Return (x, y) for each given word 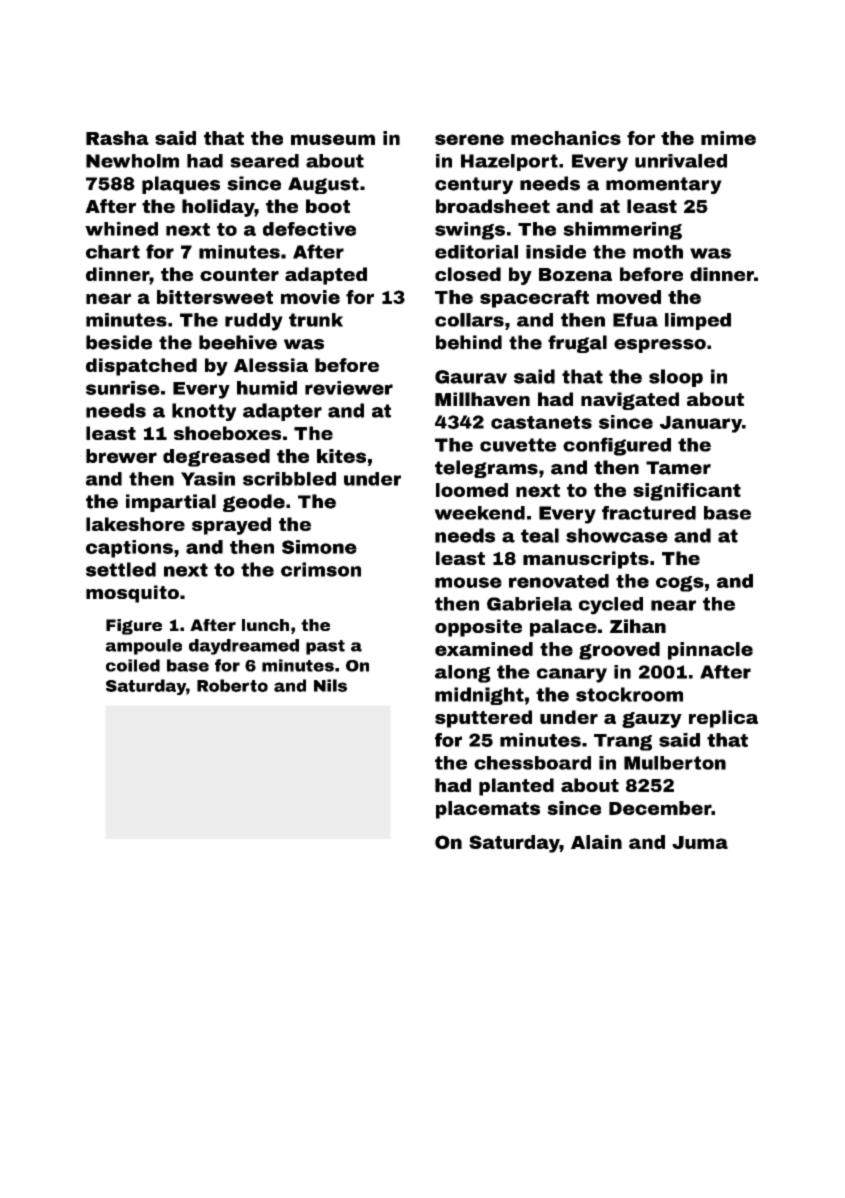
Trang (623, 742)
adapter (282, 412)
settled (121, 569)
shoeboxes (227, 433)
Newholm (132, 161)
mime (728, 138)
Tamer (678, 468)
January (701, 424)
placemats (488, 810)
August (323, 185)
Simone (319, 547)
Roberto (232, 685)
